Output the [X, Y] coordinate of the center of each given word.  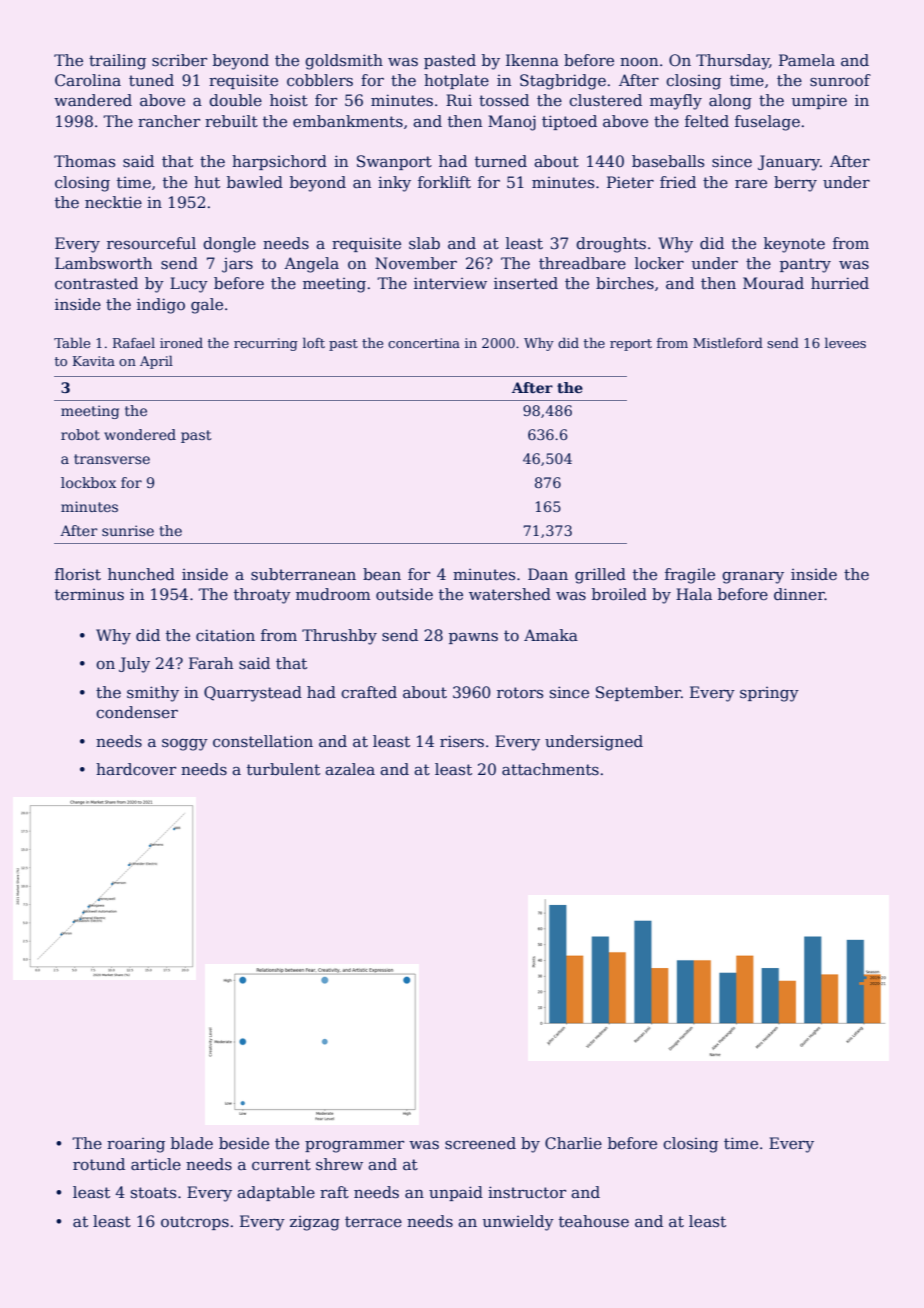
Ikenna [532, 60]
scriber [179, 60]
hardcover [136, 769]
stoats [153, 1193]
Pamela [807, 60]
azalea [350, 769]
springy [769, 694]
